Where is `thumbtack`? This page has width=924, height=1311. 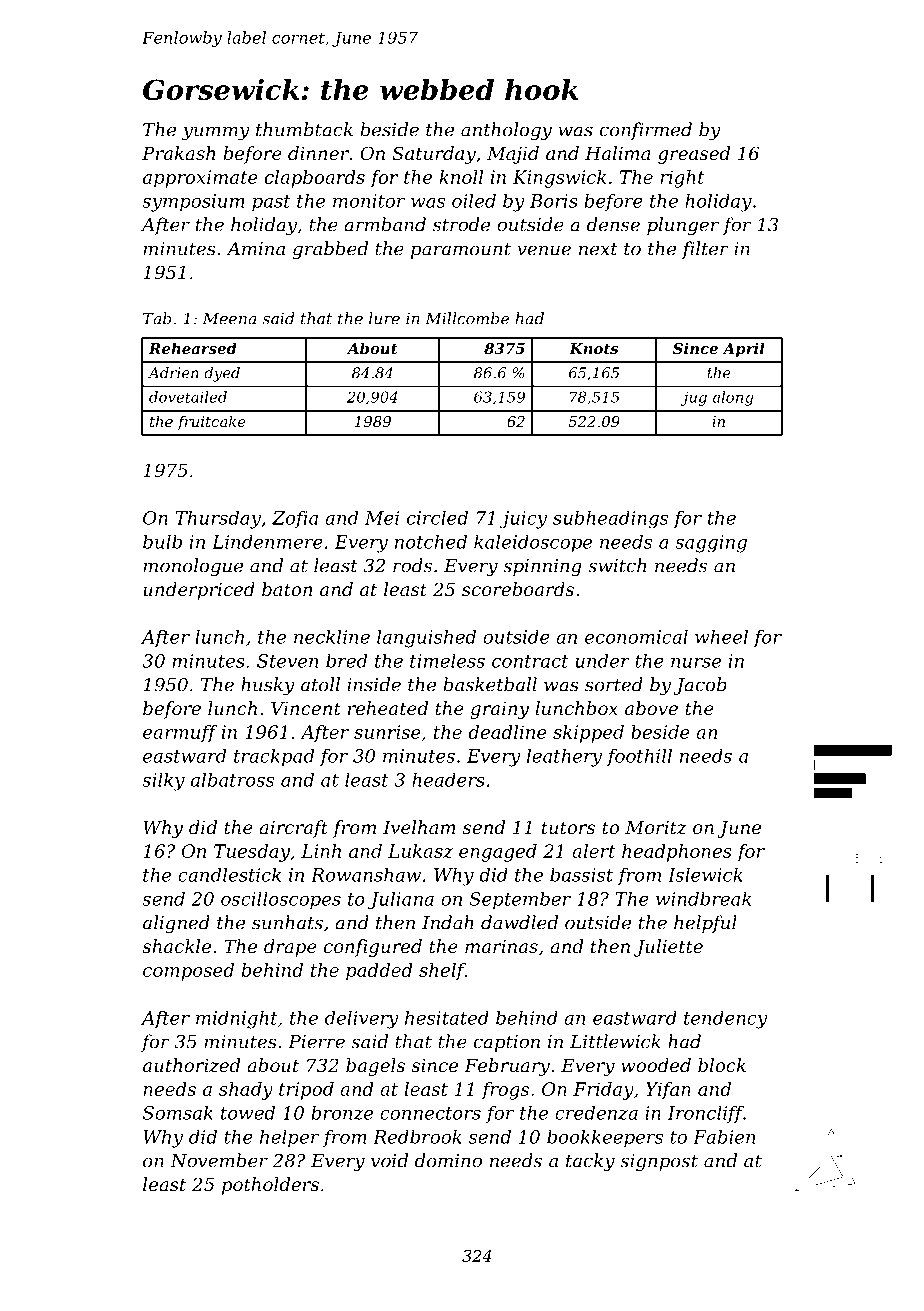 thumbtack is located at coordinates (304, 129).
